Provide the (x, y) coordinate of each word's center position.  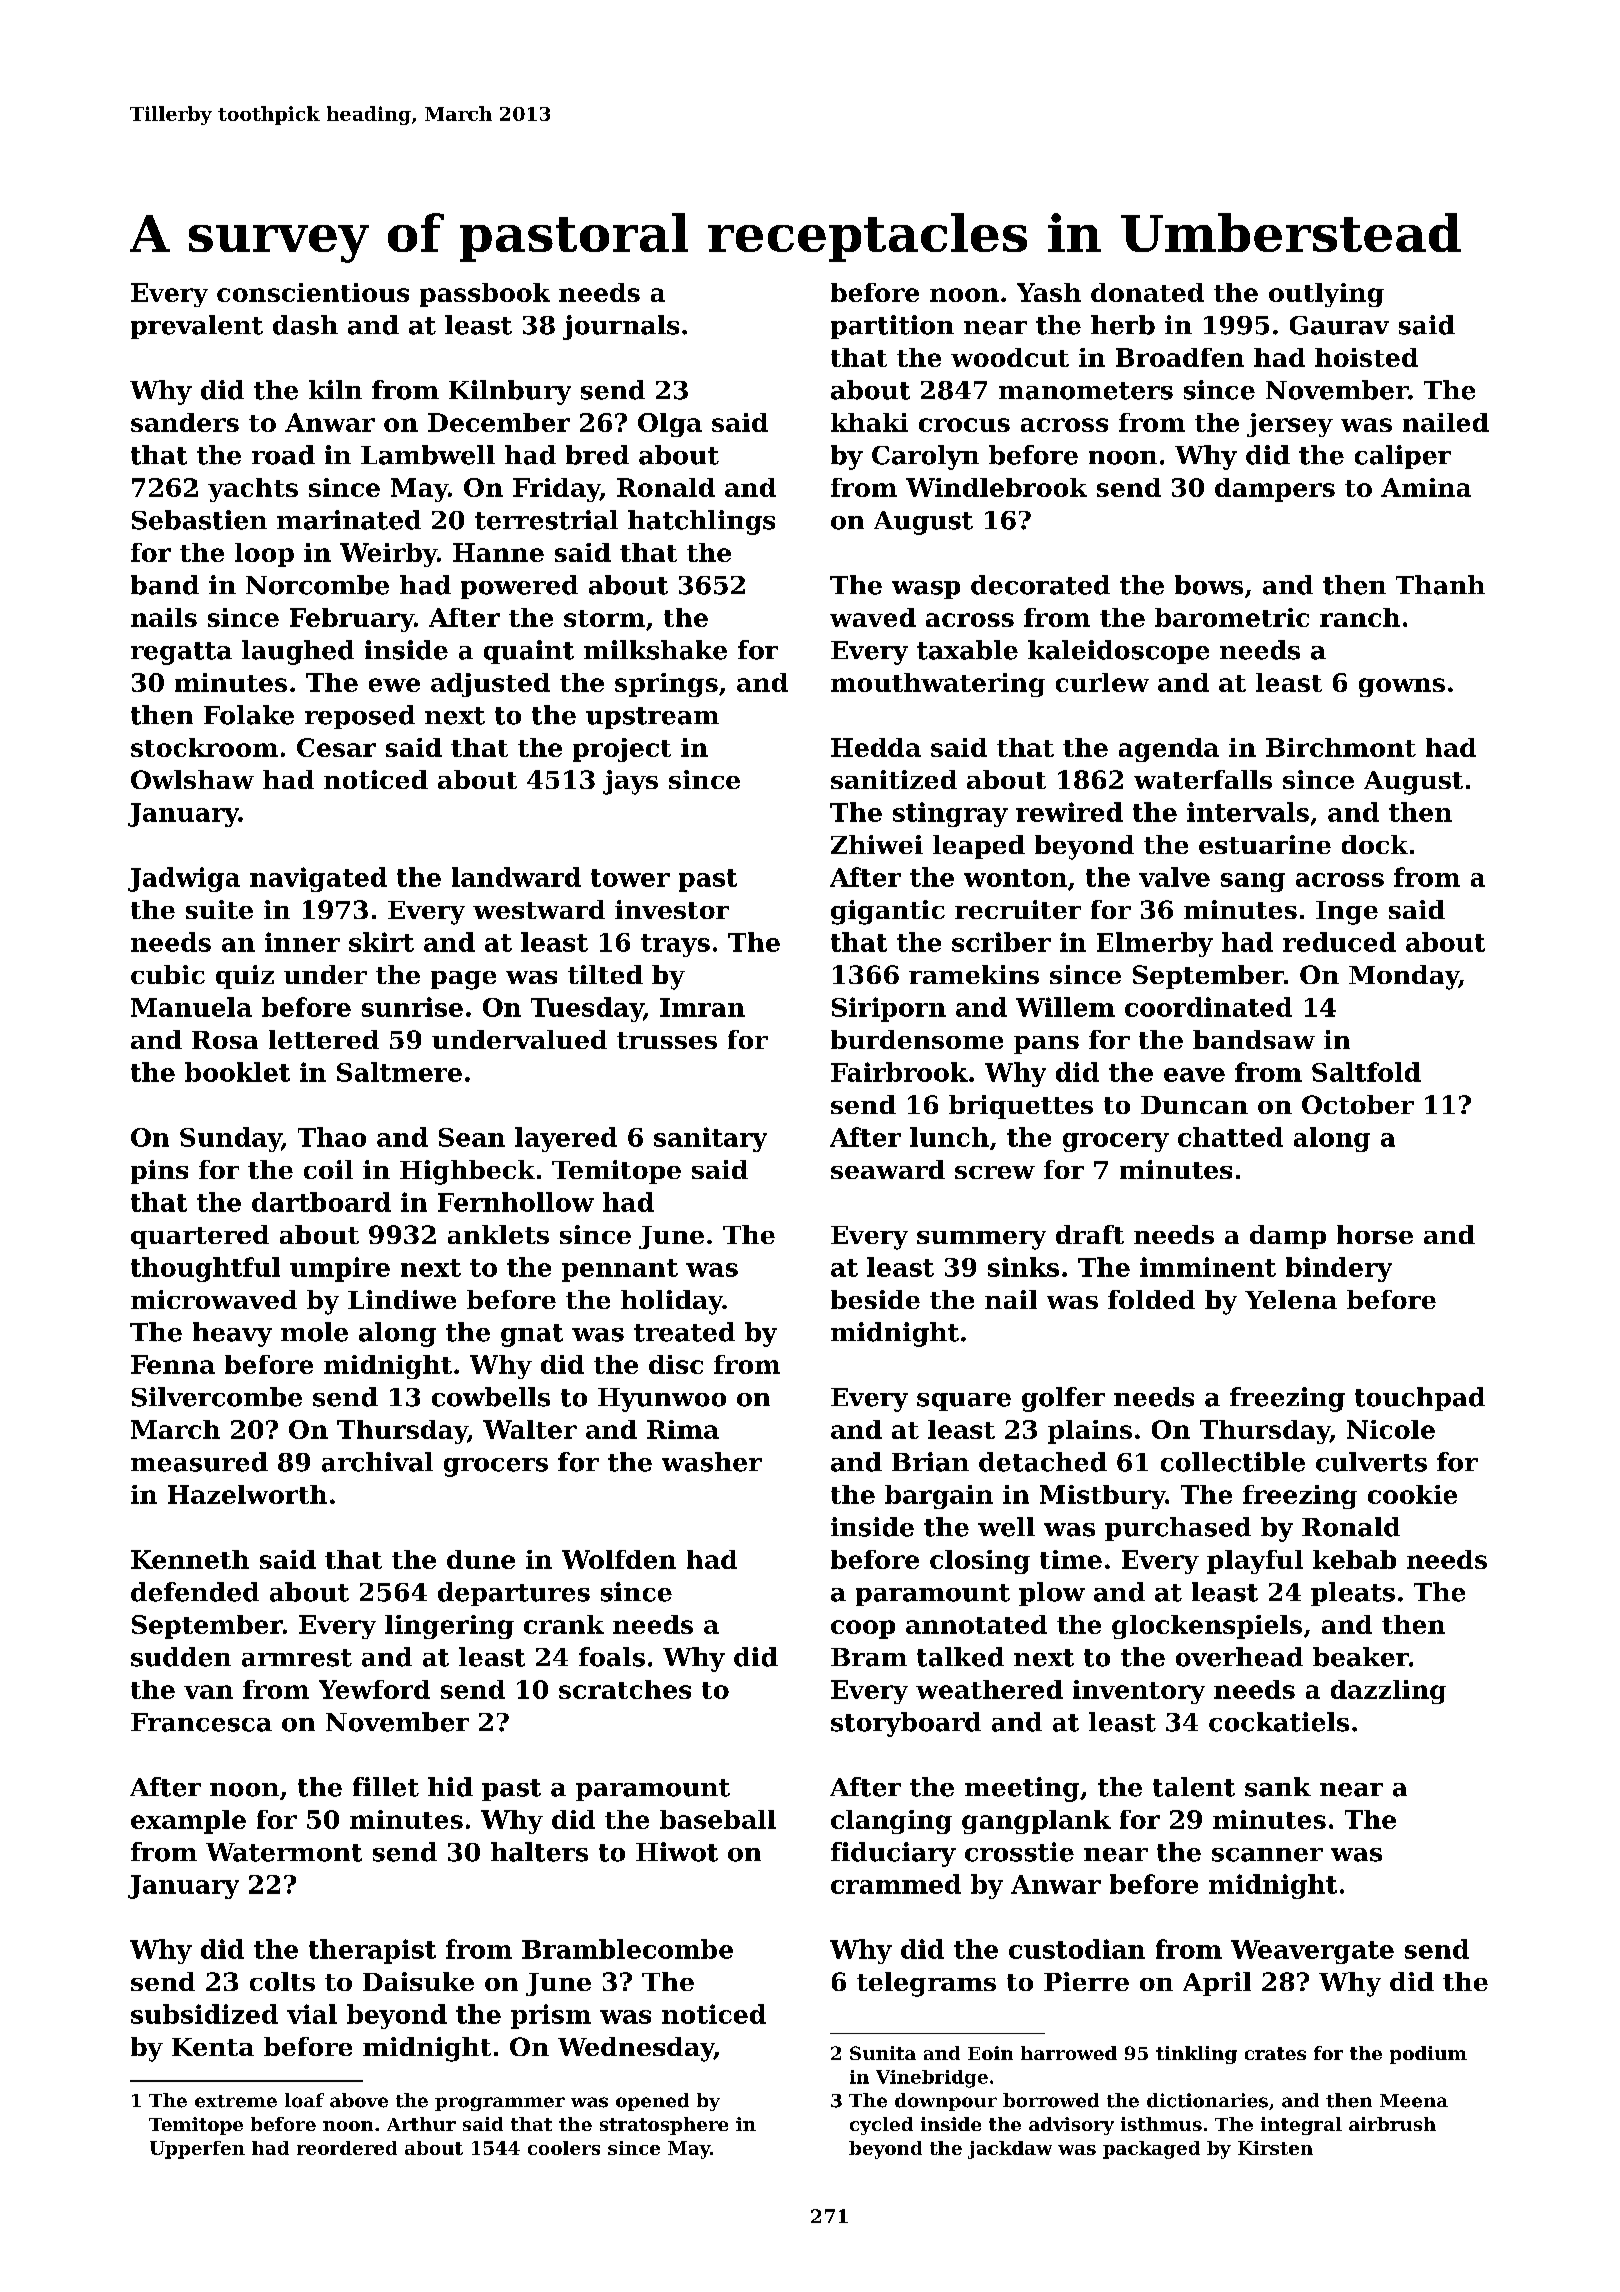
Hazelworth (247, 1494)
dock (1375, 844)
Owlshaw (192, 779)
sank (1278, 1787)
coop (863, 1629)
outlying (1326, 295)
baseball (718, 1819)
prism (551, 2016)
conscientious (313, 292)
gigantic (888, 912)
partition (892, 327)
